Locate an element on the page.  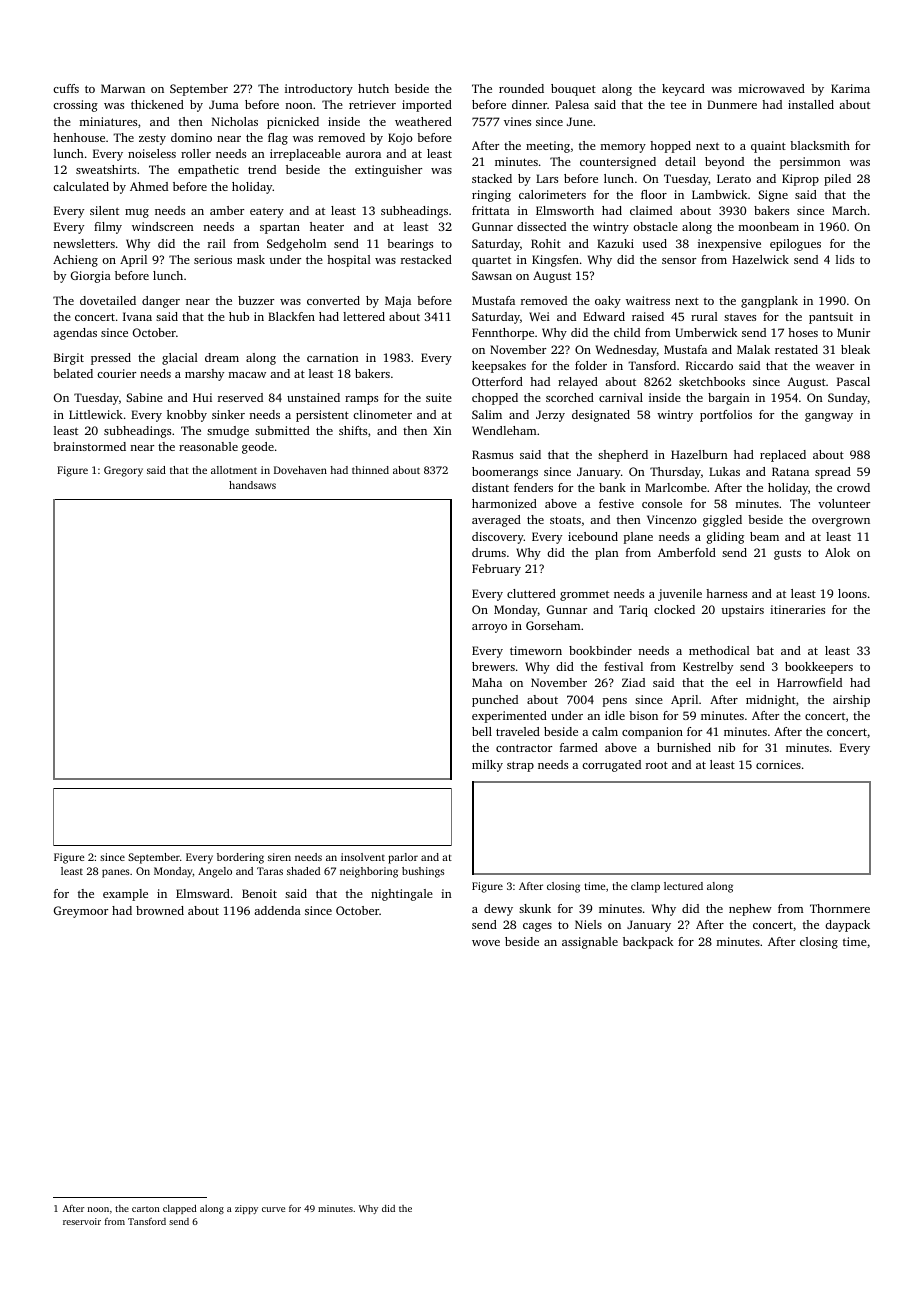
clapped is located at coordinates (180, 1209).
